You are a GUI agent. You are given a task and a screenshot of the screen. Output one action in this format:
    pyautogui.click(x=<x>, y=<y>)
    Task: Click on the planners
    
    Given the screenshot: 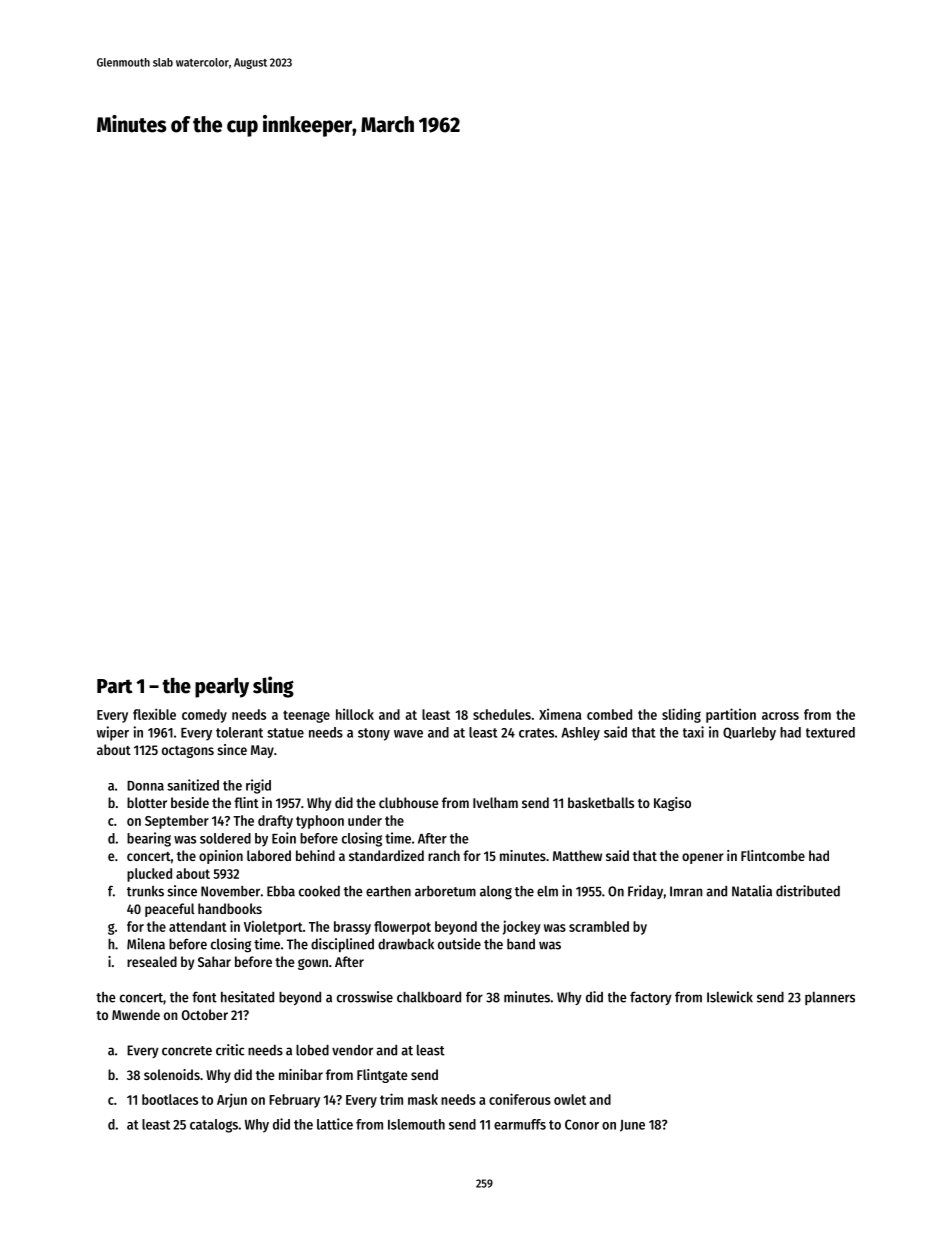 What is the action you would take?
    pyautogui.click(x=830, y=998)
